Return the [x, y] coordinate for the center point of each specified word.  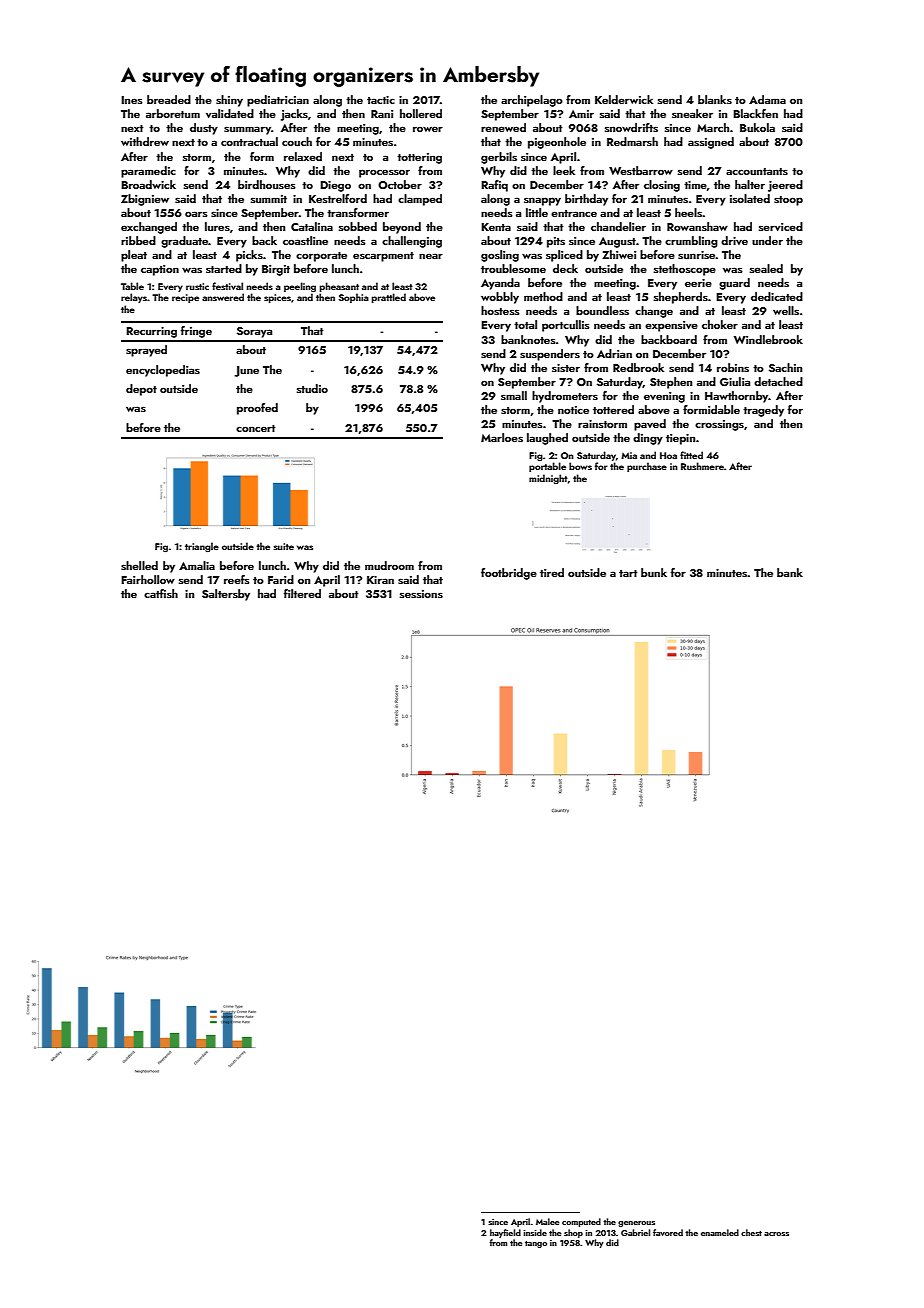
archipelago [532, 101]
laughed [547, 439]
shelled [139, 565]
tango [536, 1244]
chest [751, 1232]
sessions [421, 594]
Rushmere [702, 466]
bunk [654, 572]
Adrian [614, 353]
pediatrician [278, 101]
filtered [302, 593]
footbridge [509, 574]
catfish [161, 593]
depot [141, 390]
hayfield [505, 1233]
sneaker [692, 113]
